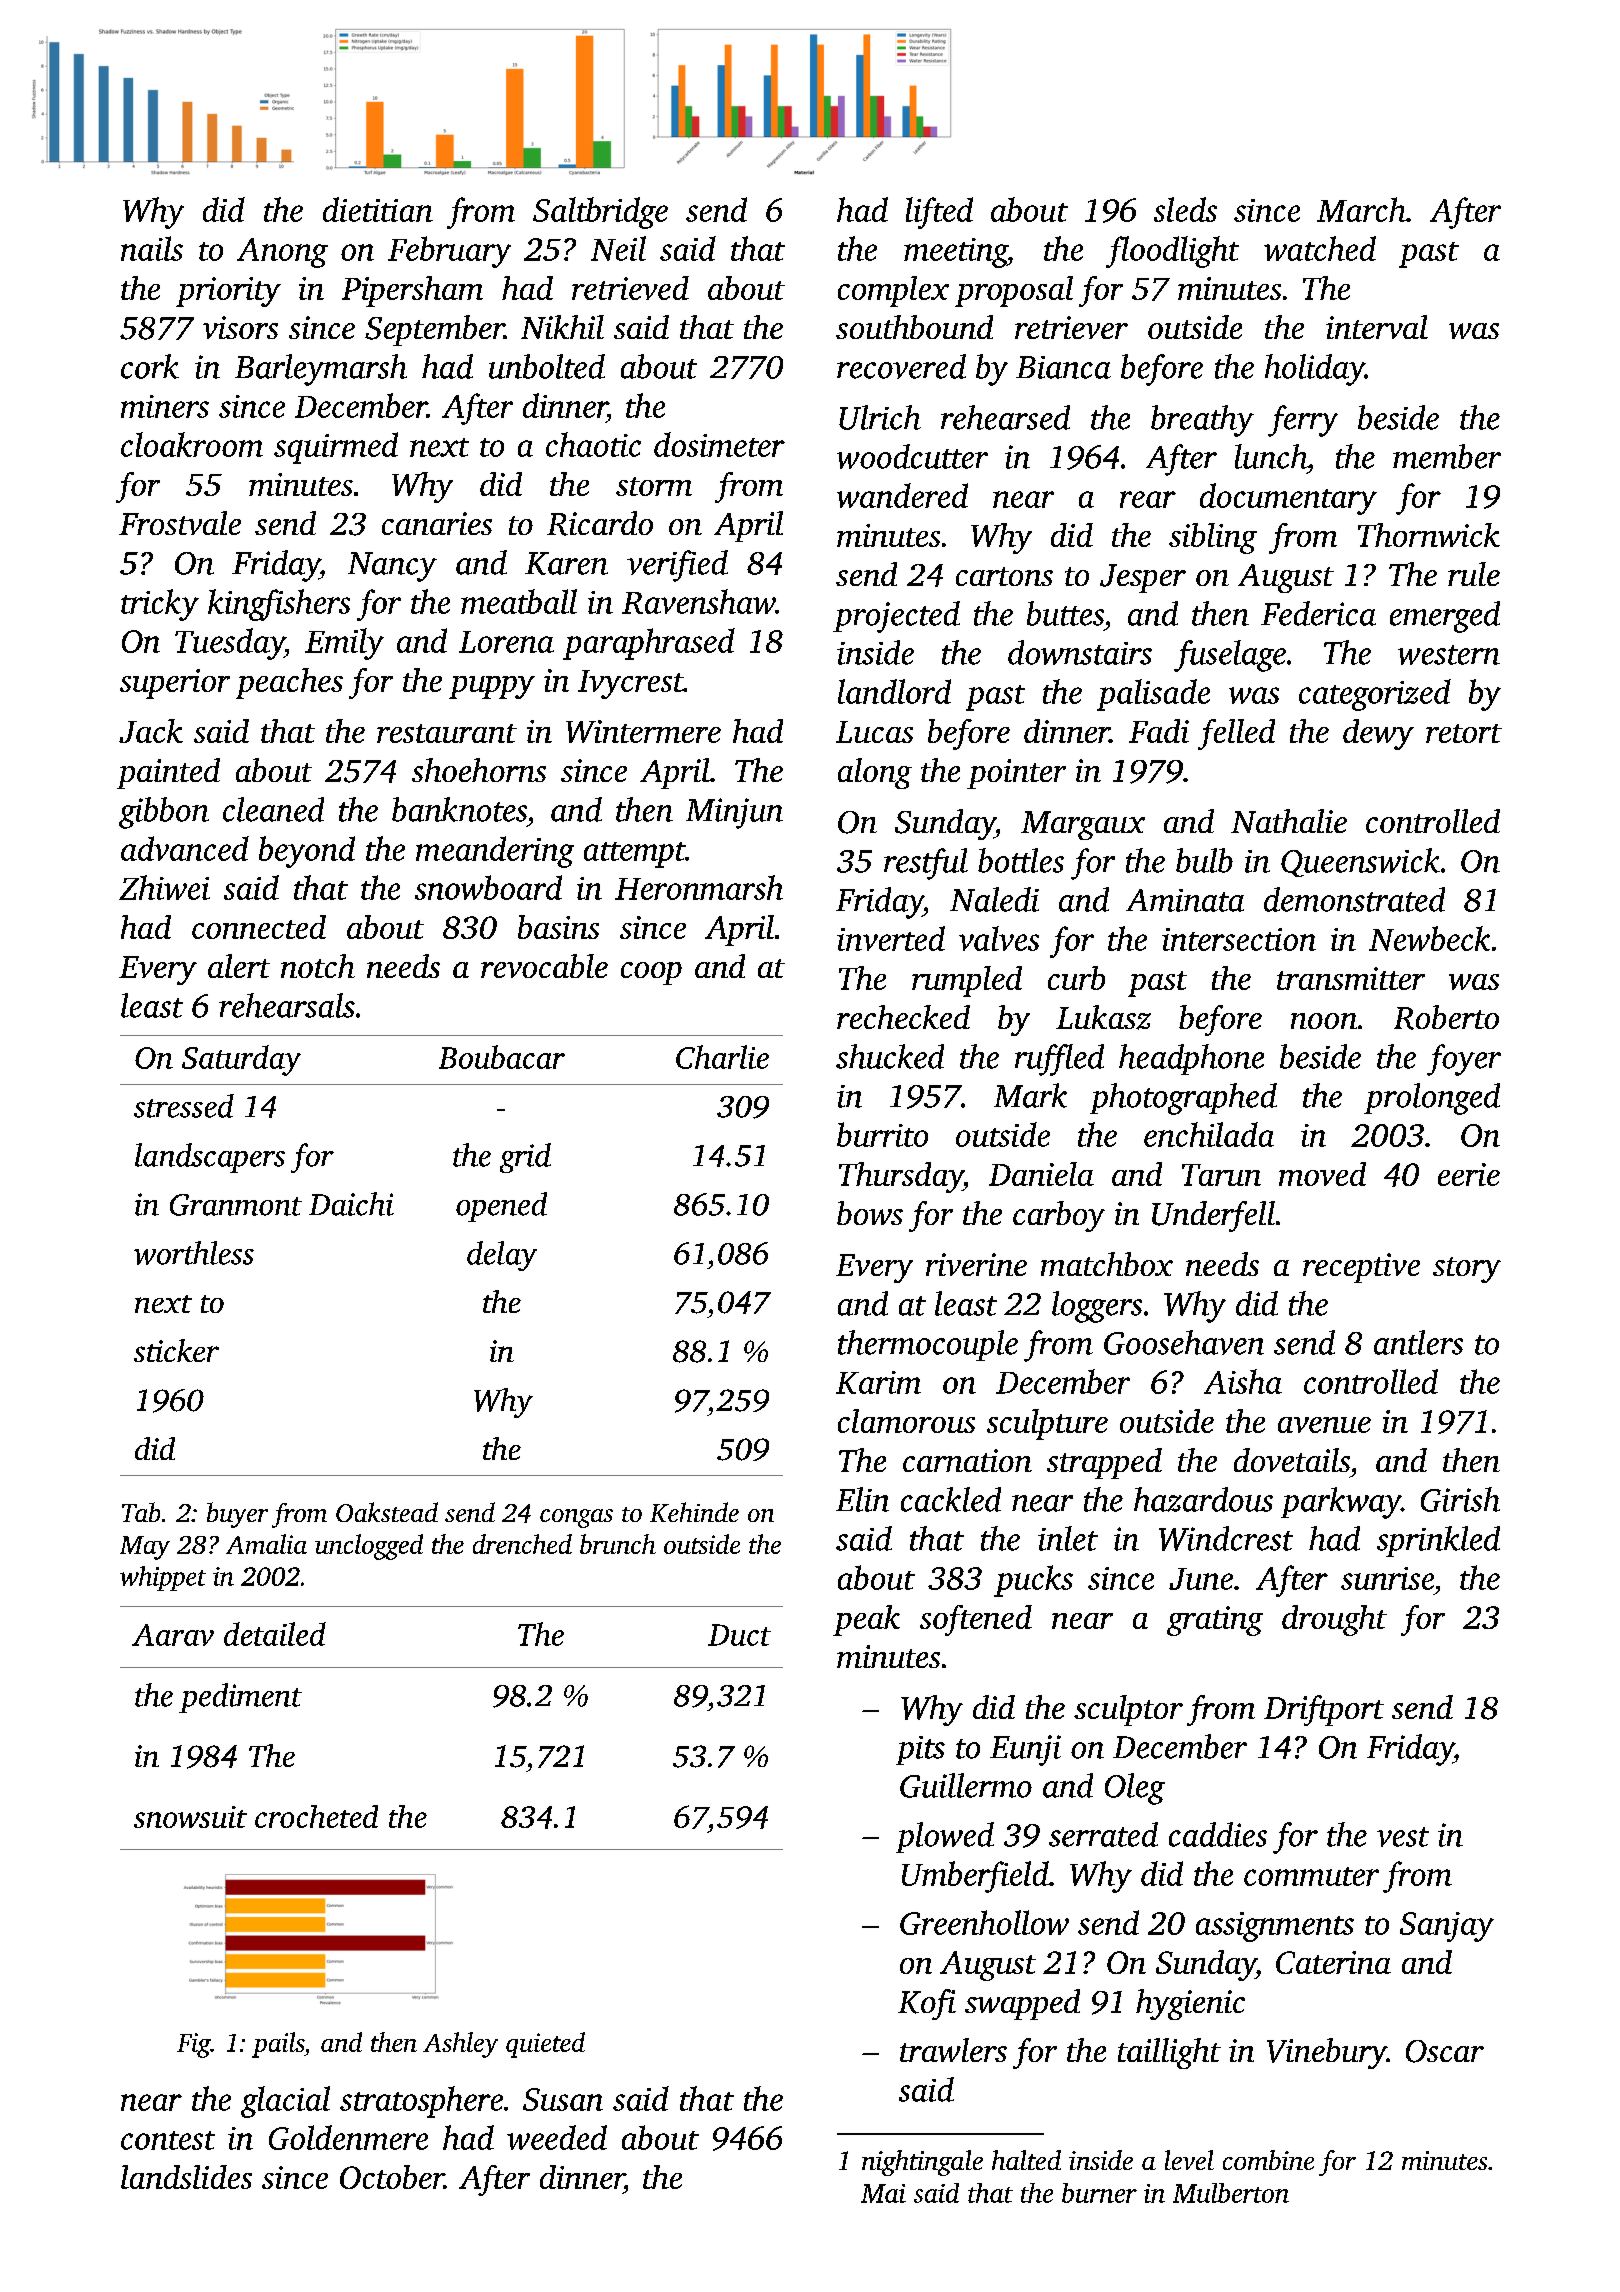 The height and width of the screenshot is (2292, 1620). What do you see at coordinates (190, 1817) in the screenshot?
I see `snowsuit` at bounding box center [190, 1817].
